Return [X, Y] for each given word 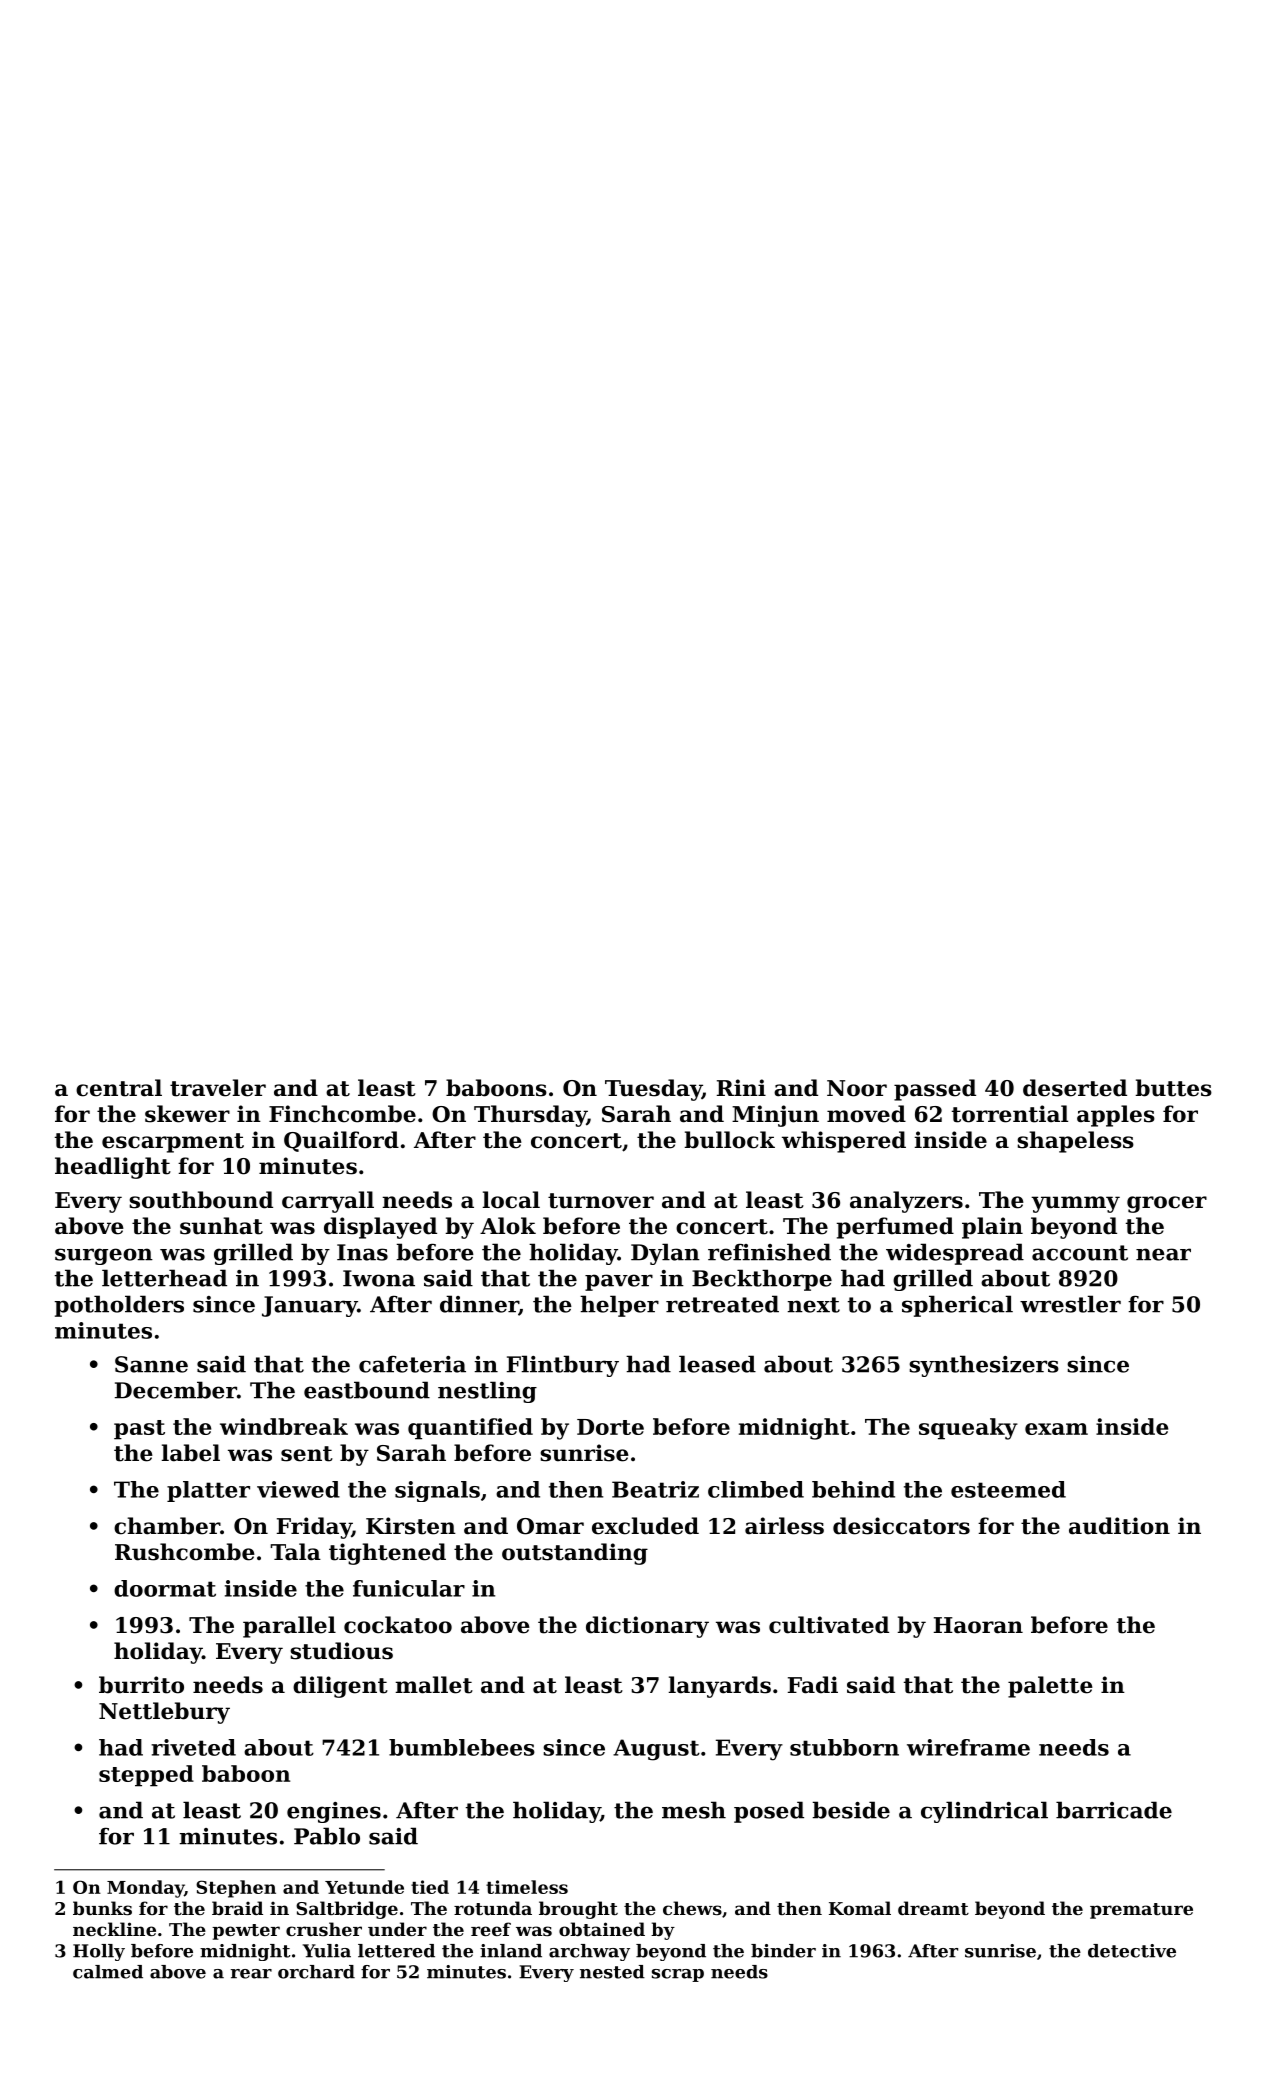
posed [769, 1812]
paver [619, 1282]
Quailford [341, 1141]
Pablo [327, 1836]
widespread [955, 1254]
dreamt [933, 1908]
